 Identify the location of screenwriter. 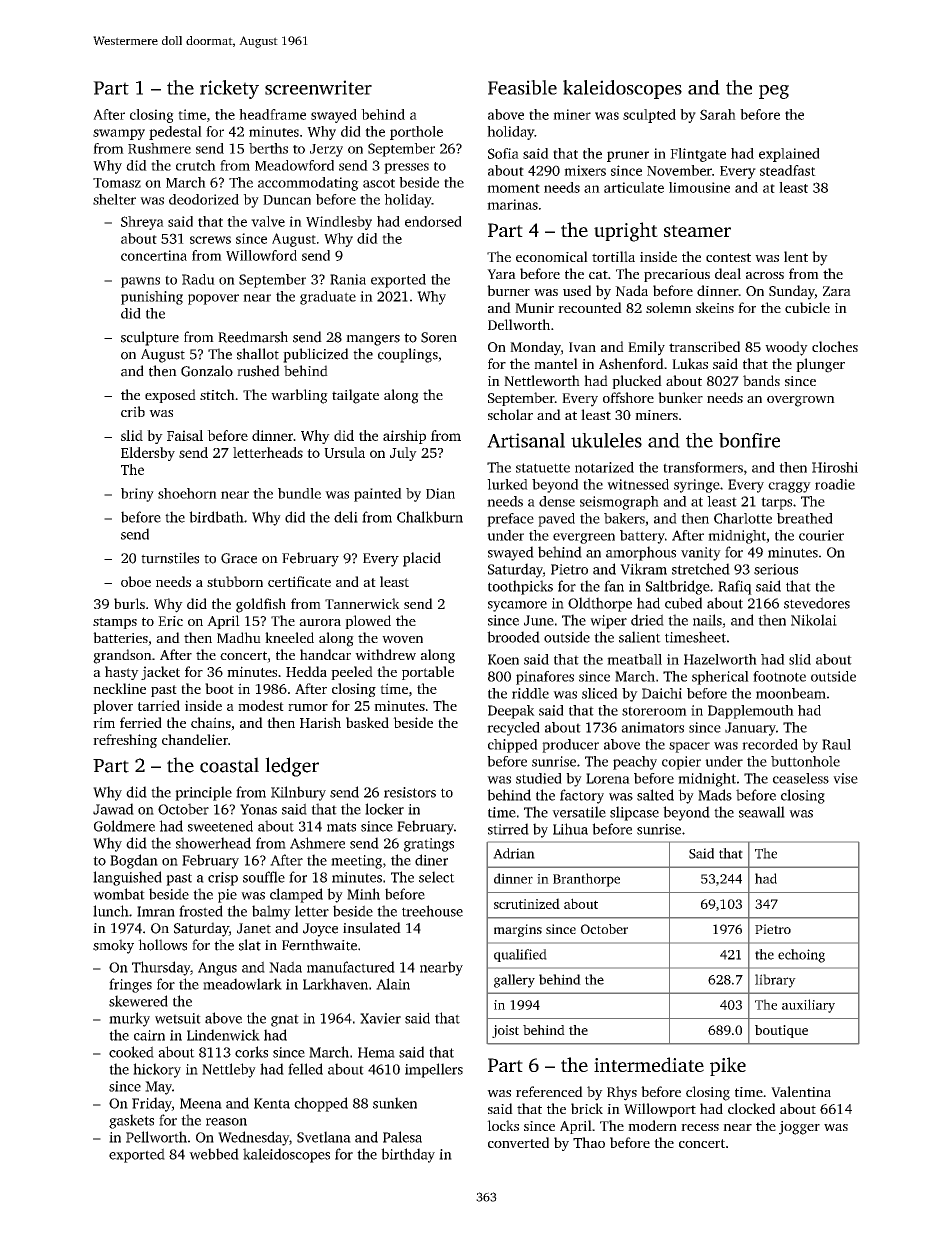
(318, 87).
